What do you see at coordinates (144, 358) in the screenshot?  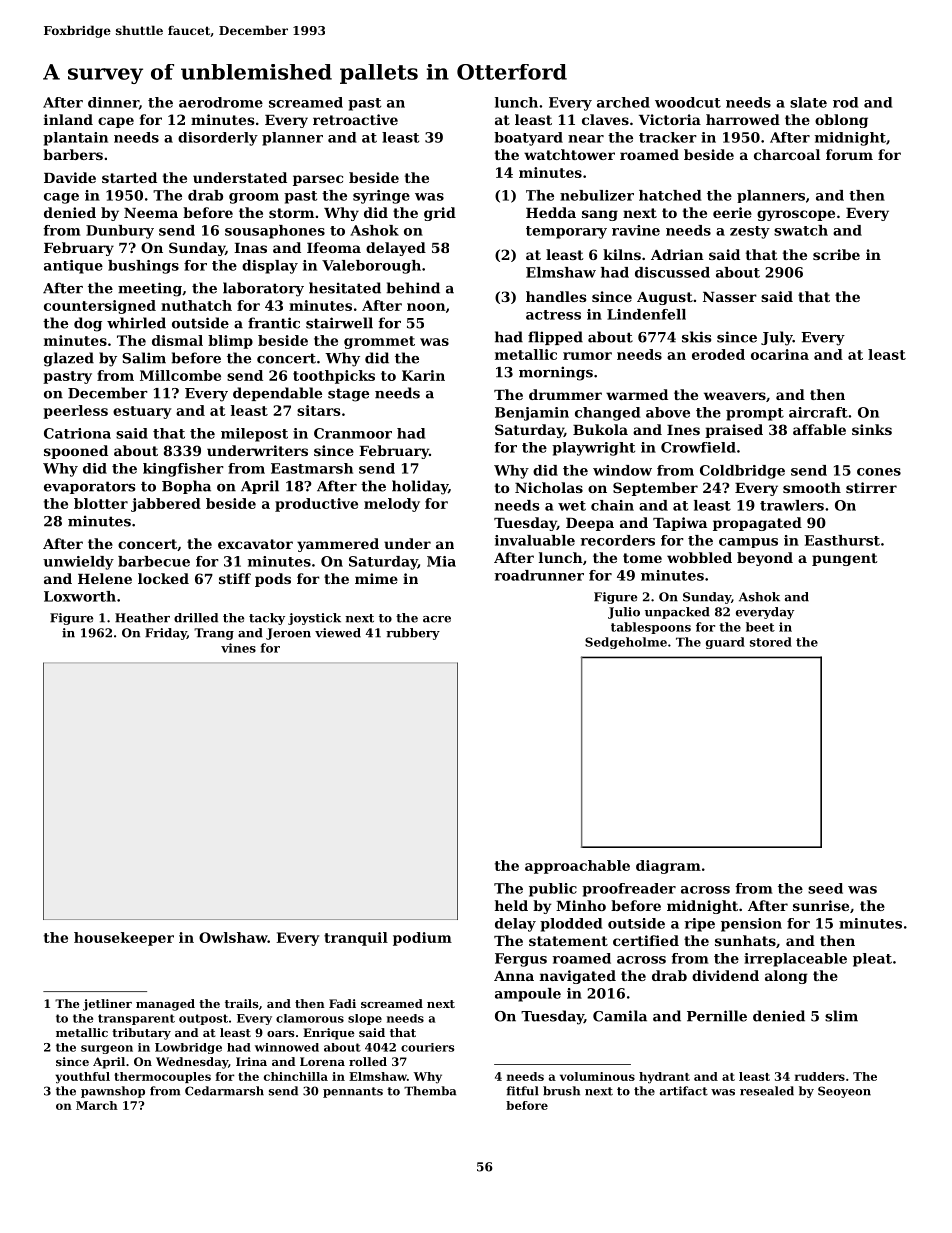 I see `Salim` at bounding box center [144, 358].
